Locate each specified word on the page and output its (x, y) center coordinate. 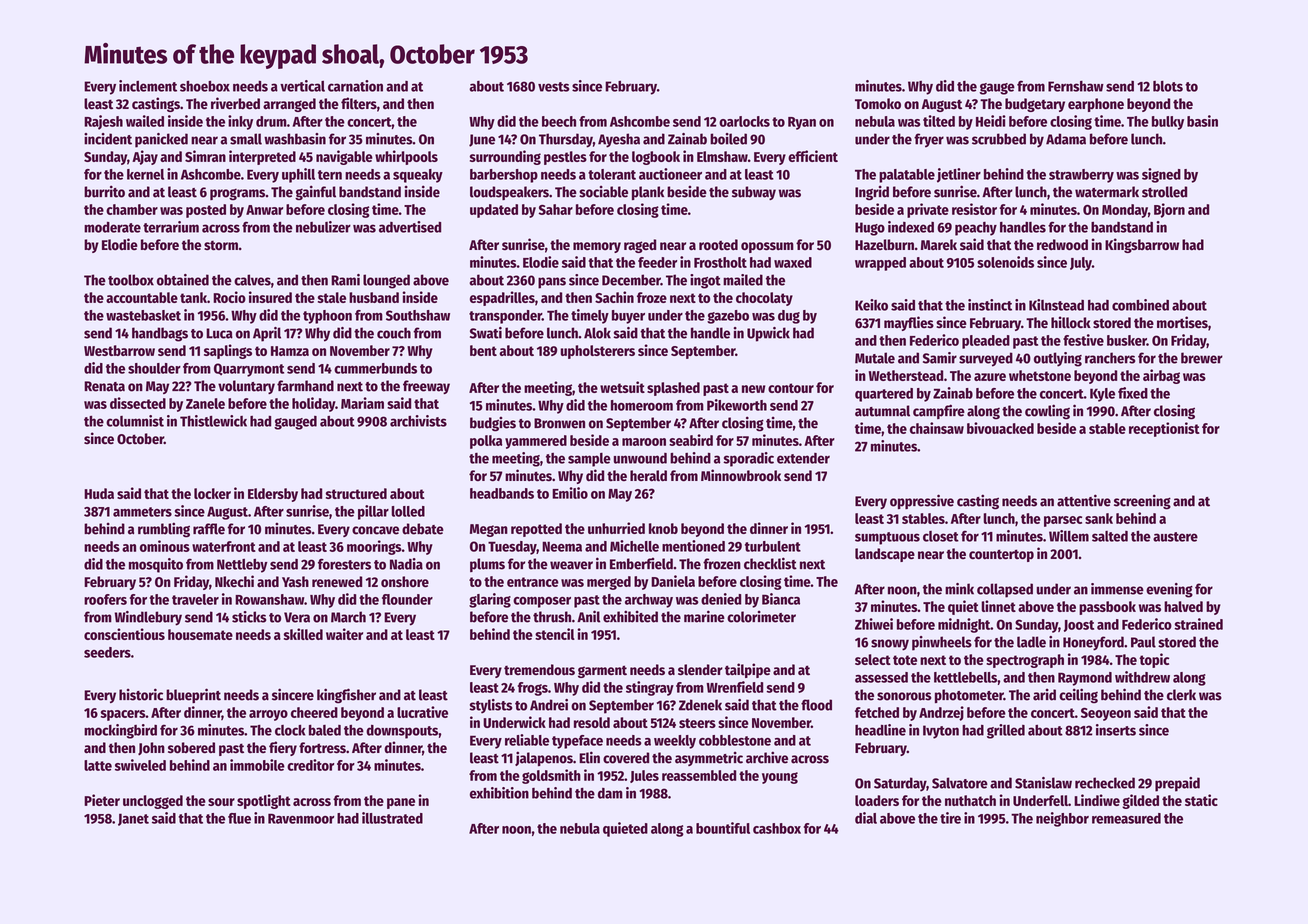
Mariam (362, 403)
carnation (355, 86)
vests (554, 87)
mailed (743, 280)
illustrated (392, 818)
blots (1168, 86)
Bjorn (1169, 210)
